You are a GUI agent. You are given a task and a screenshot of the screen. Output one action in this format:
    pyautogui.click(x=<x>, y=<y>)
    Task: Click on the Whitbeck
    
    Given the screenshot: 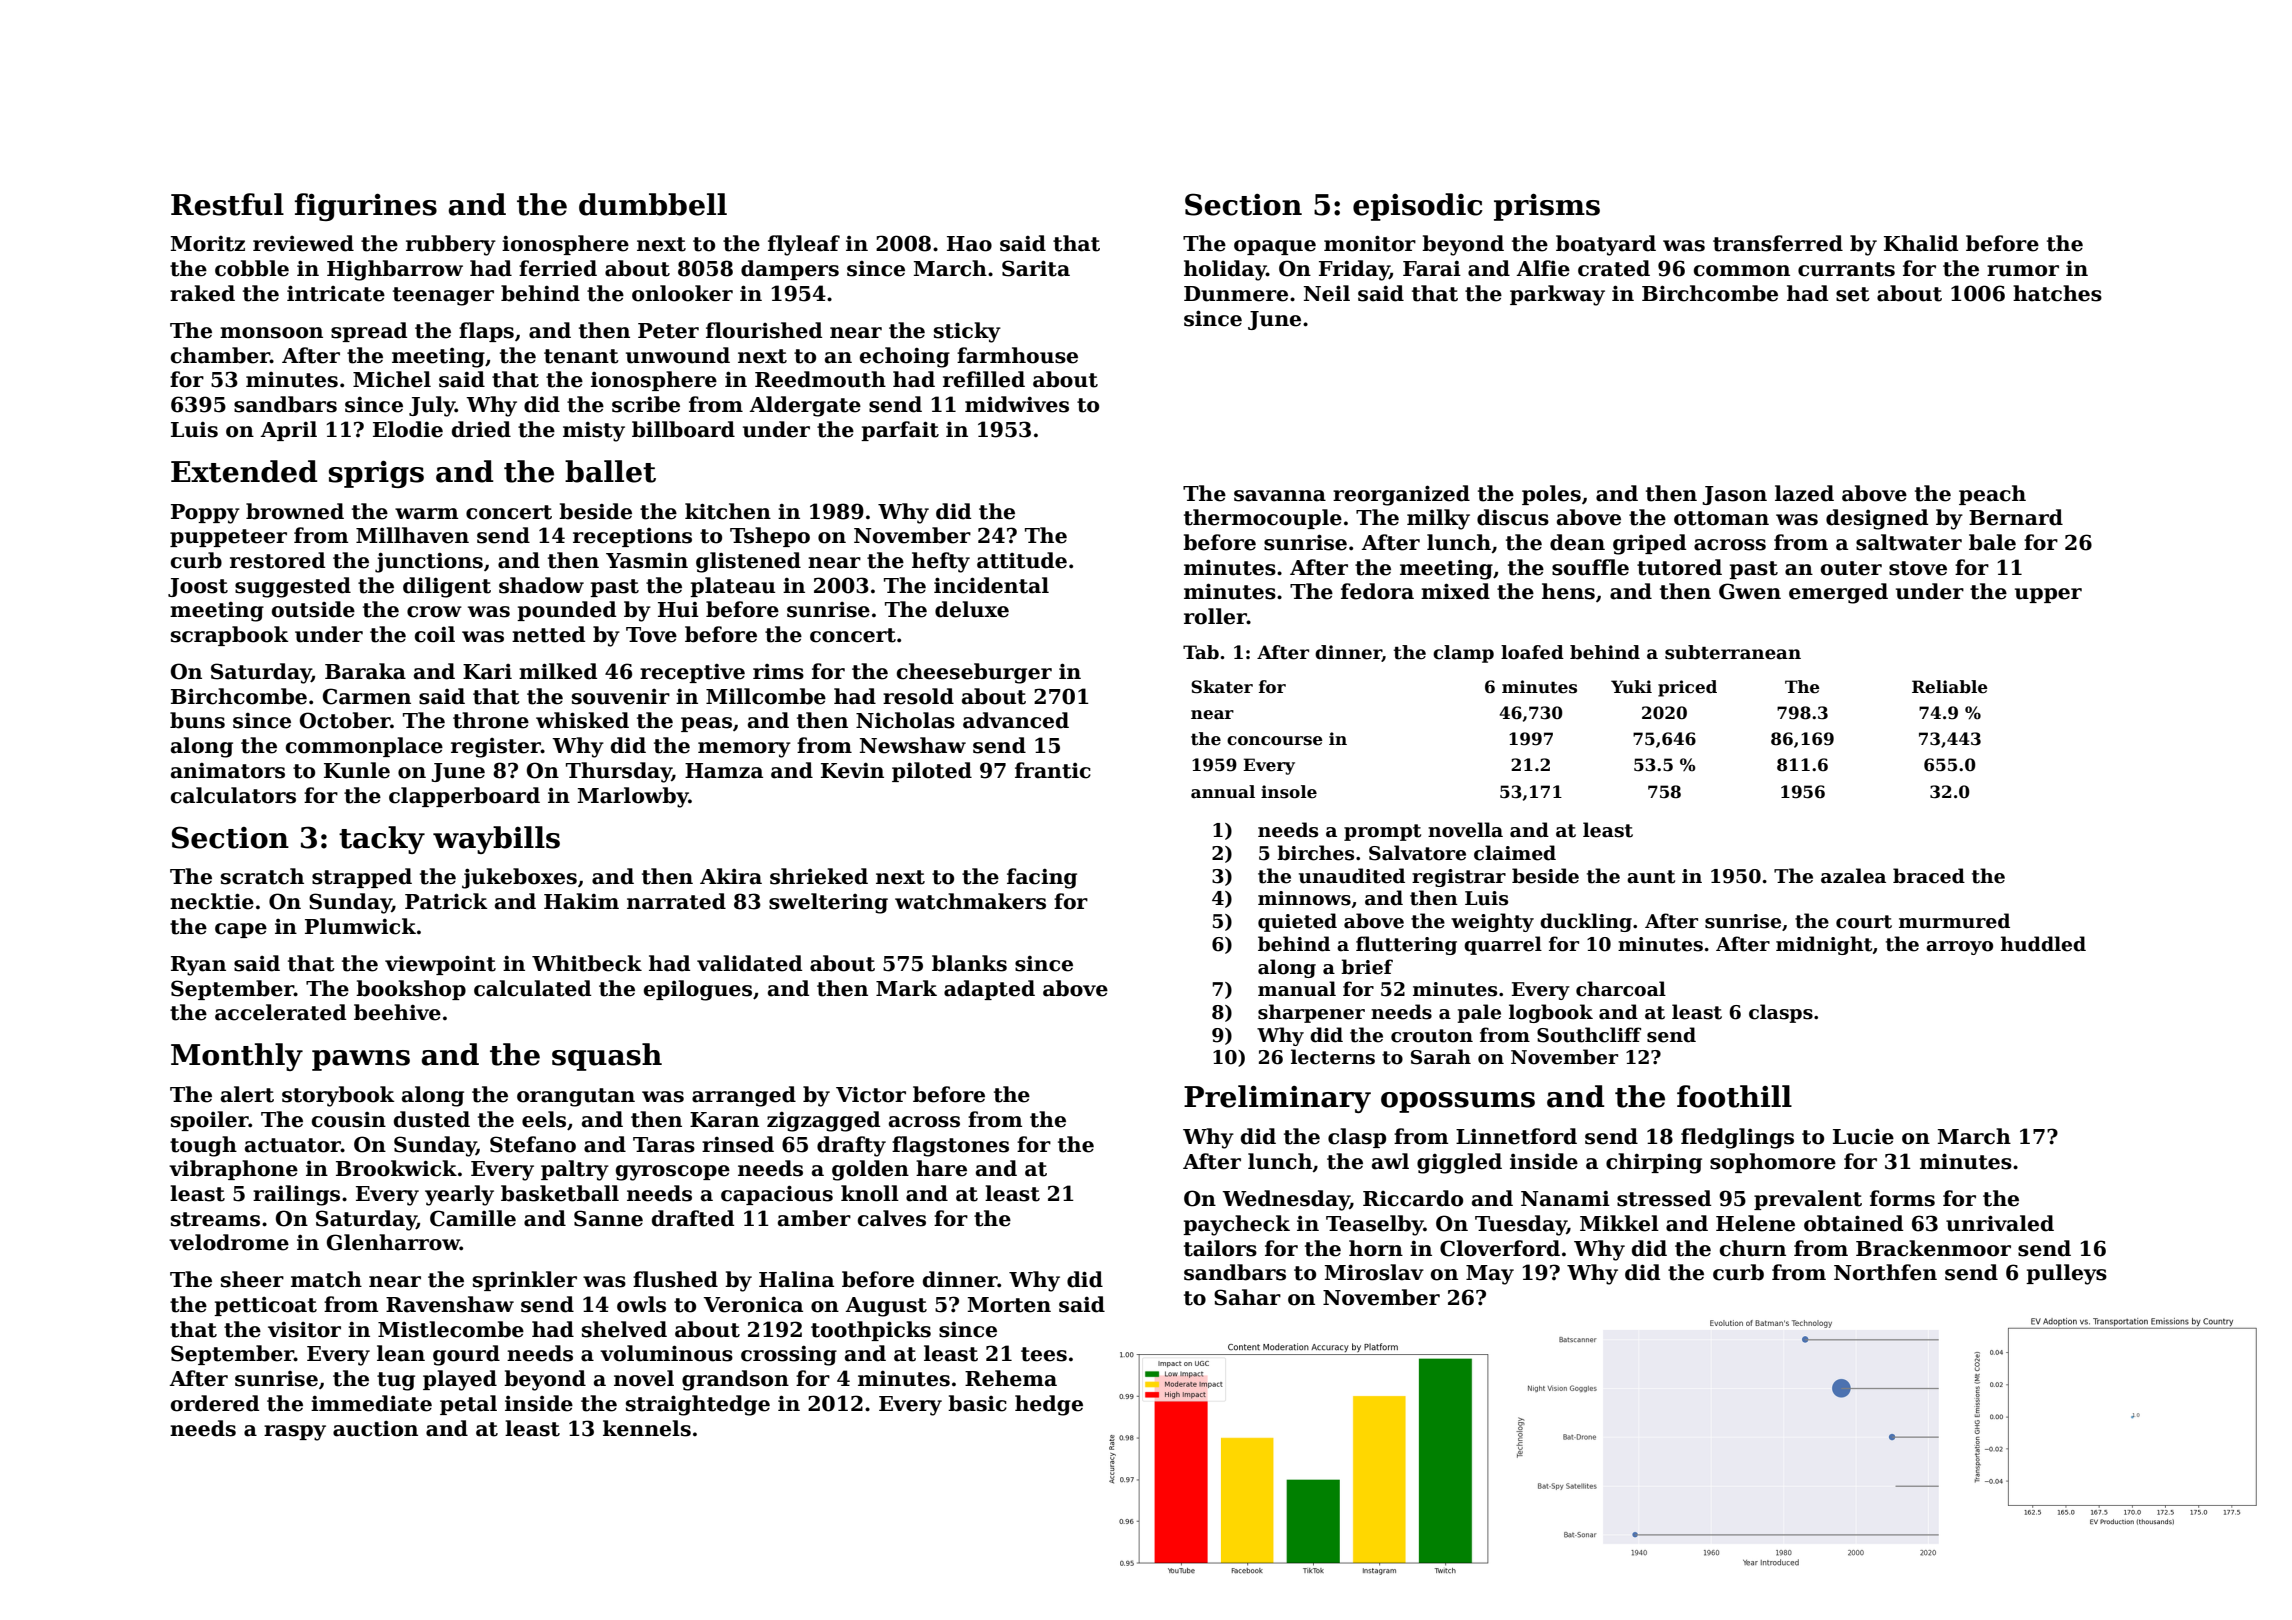 What is the action you would take?
    pyautogui.click(x=587, y=963)
